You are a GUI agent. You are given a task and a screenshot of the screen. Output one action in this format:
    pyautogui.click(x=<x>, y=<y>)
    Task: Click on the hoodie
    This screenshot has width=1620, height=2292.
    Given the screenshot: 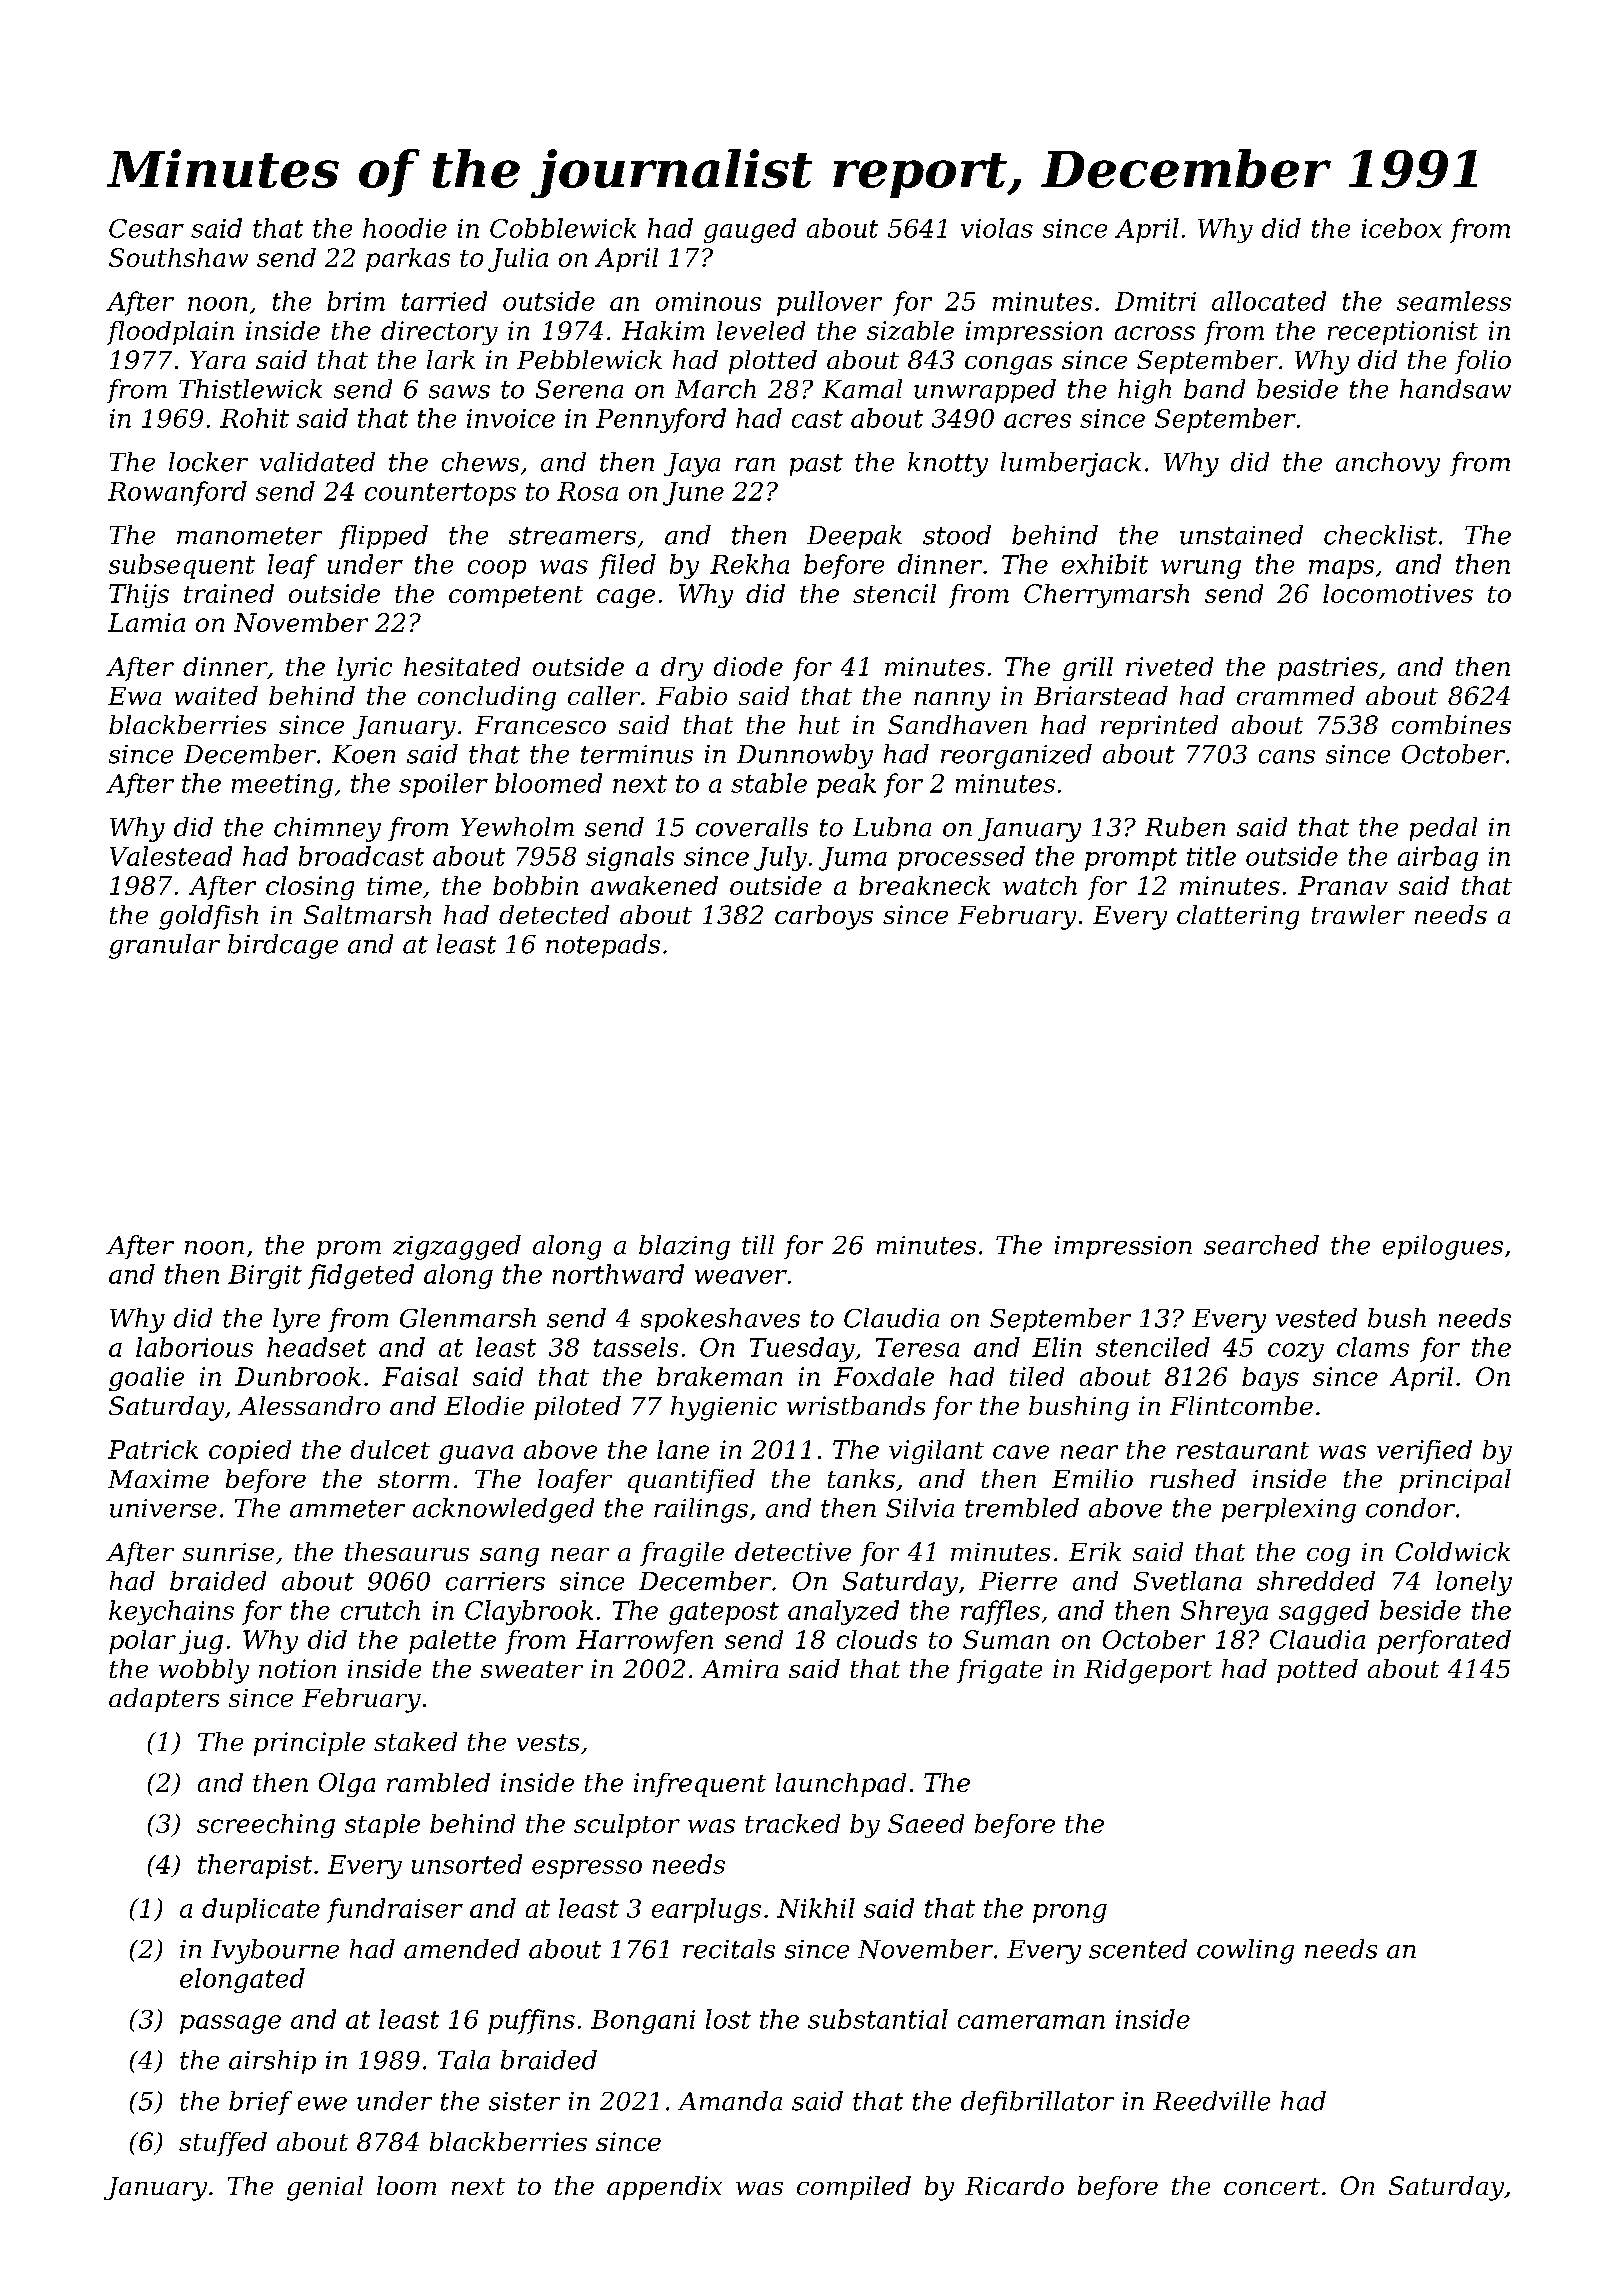 What is the action you would take?
    pyautogui.click(x=405, y=228)
